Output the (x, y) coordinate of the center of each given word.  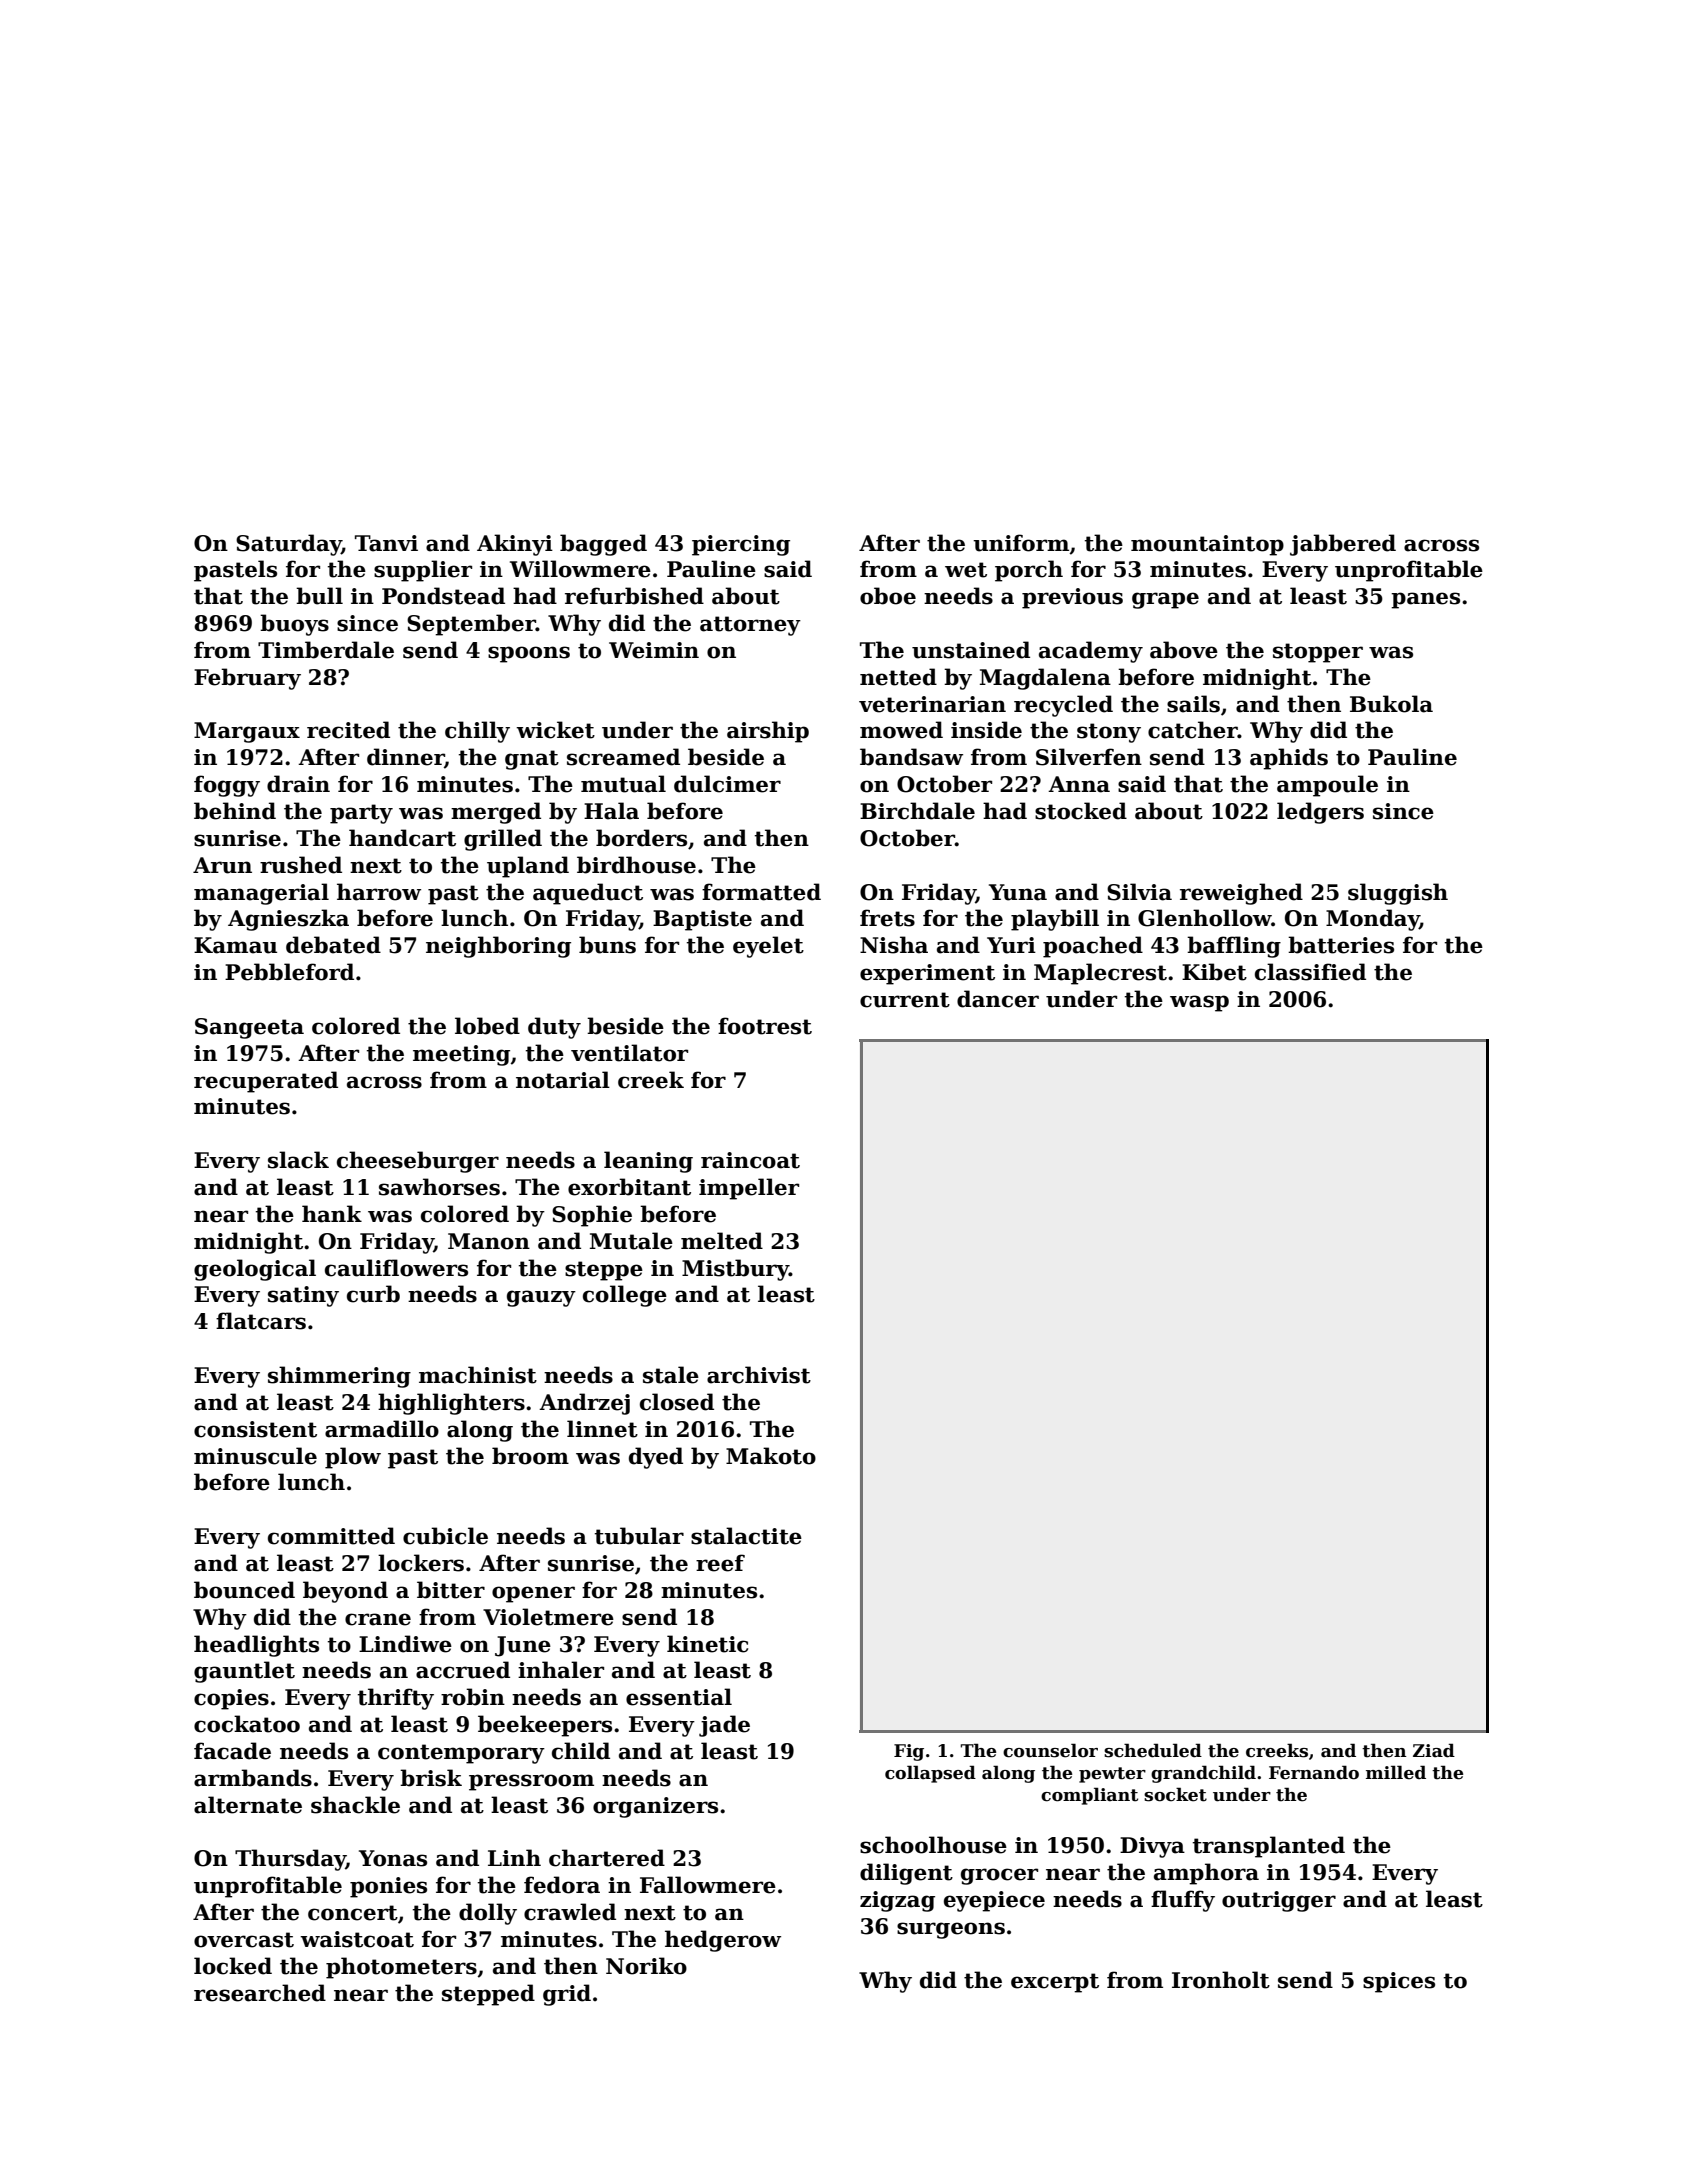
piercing (741, 545)
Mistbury (735, 1270)
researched (260, 1993)
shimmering (339, 1377)
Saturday (289, 545)
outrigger (1279, 1901)
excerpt (1055, 1983)
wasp (1199, 1003)
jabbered (1343, 545)
